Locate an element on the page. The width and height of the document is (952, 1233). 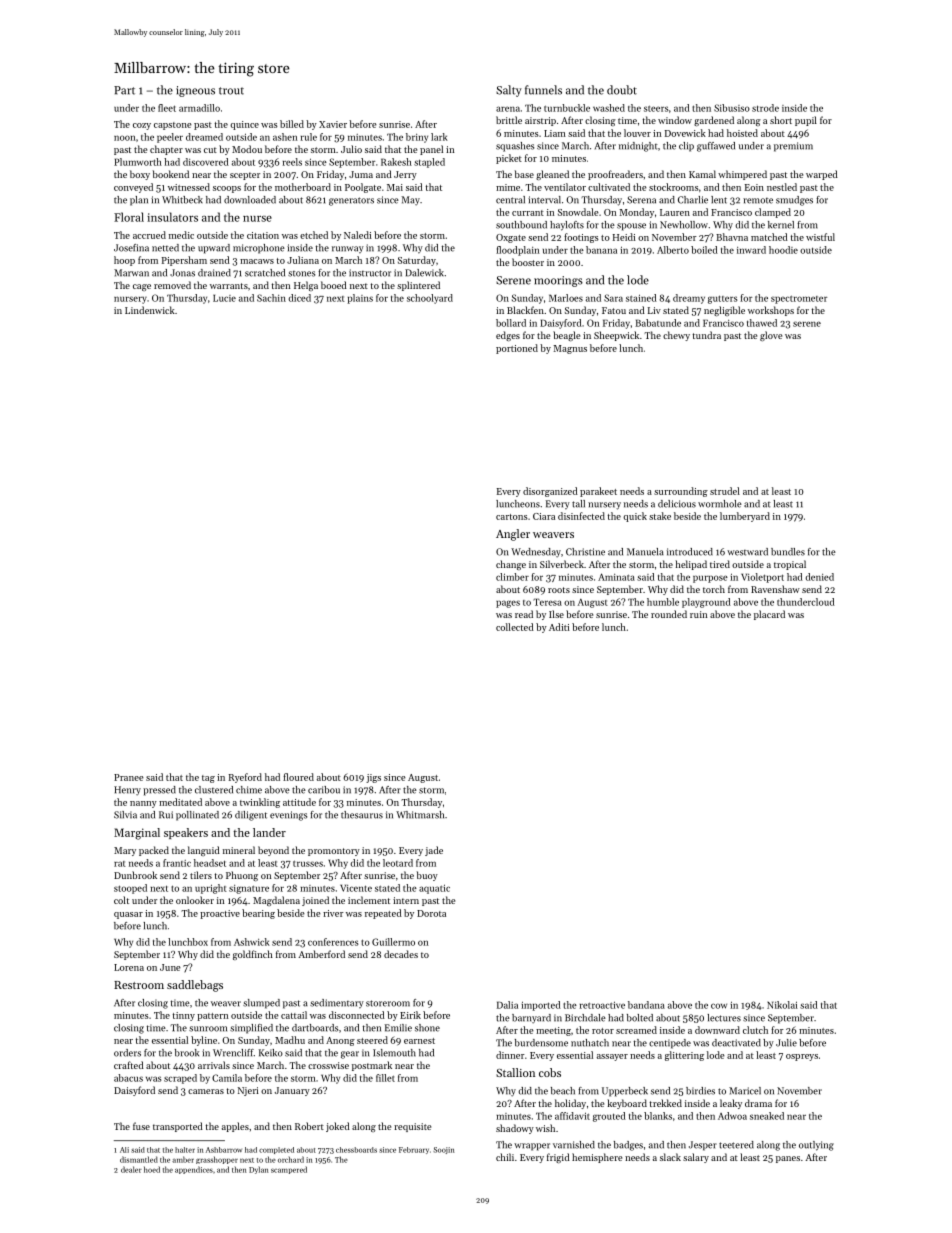
appendices is located at coordinates (194, 1170).
